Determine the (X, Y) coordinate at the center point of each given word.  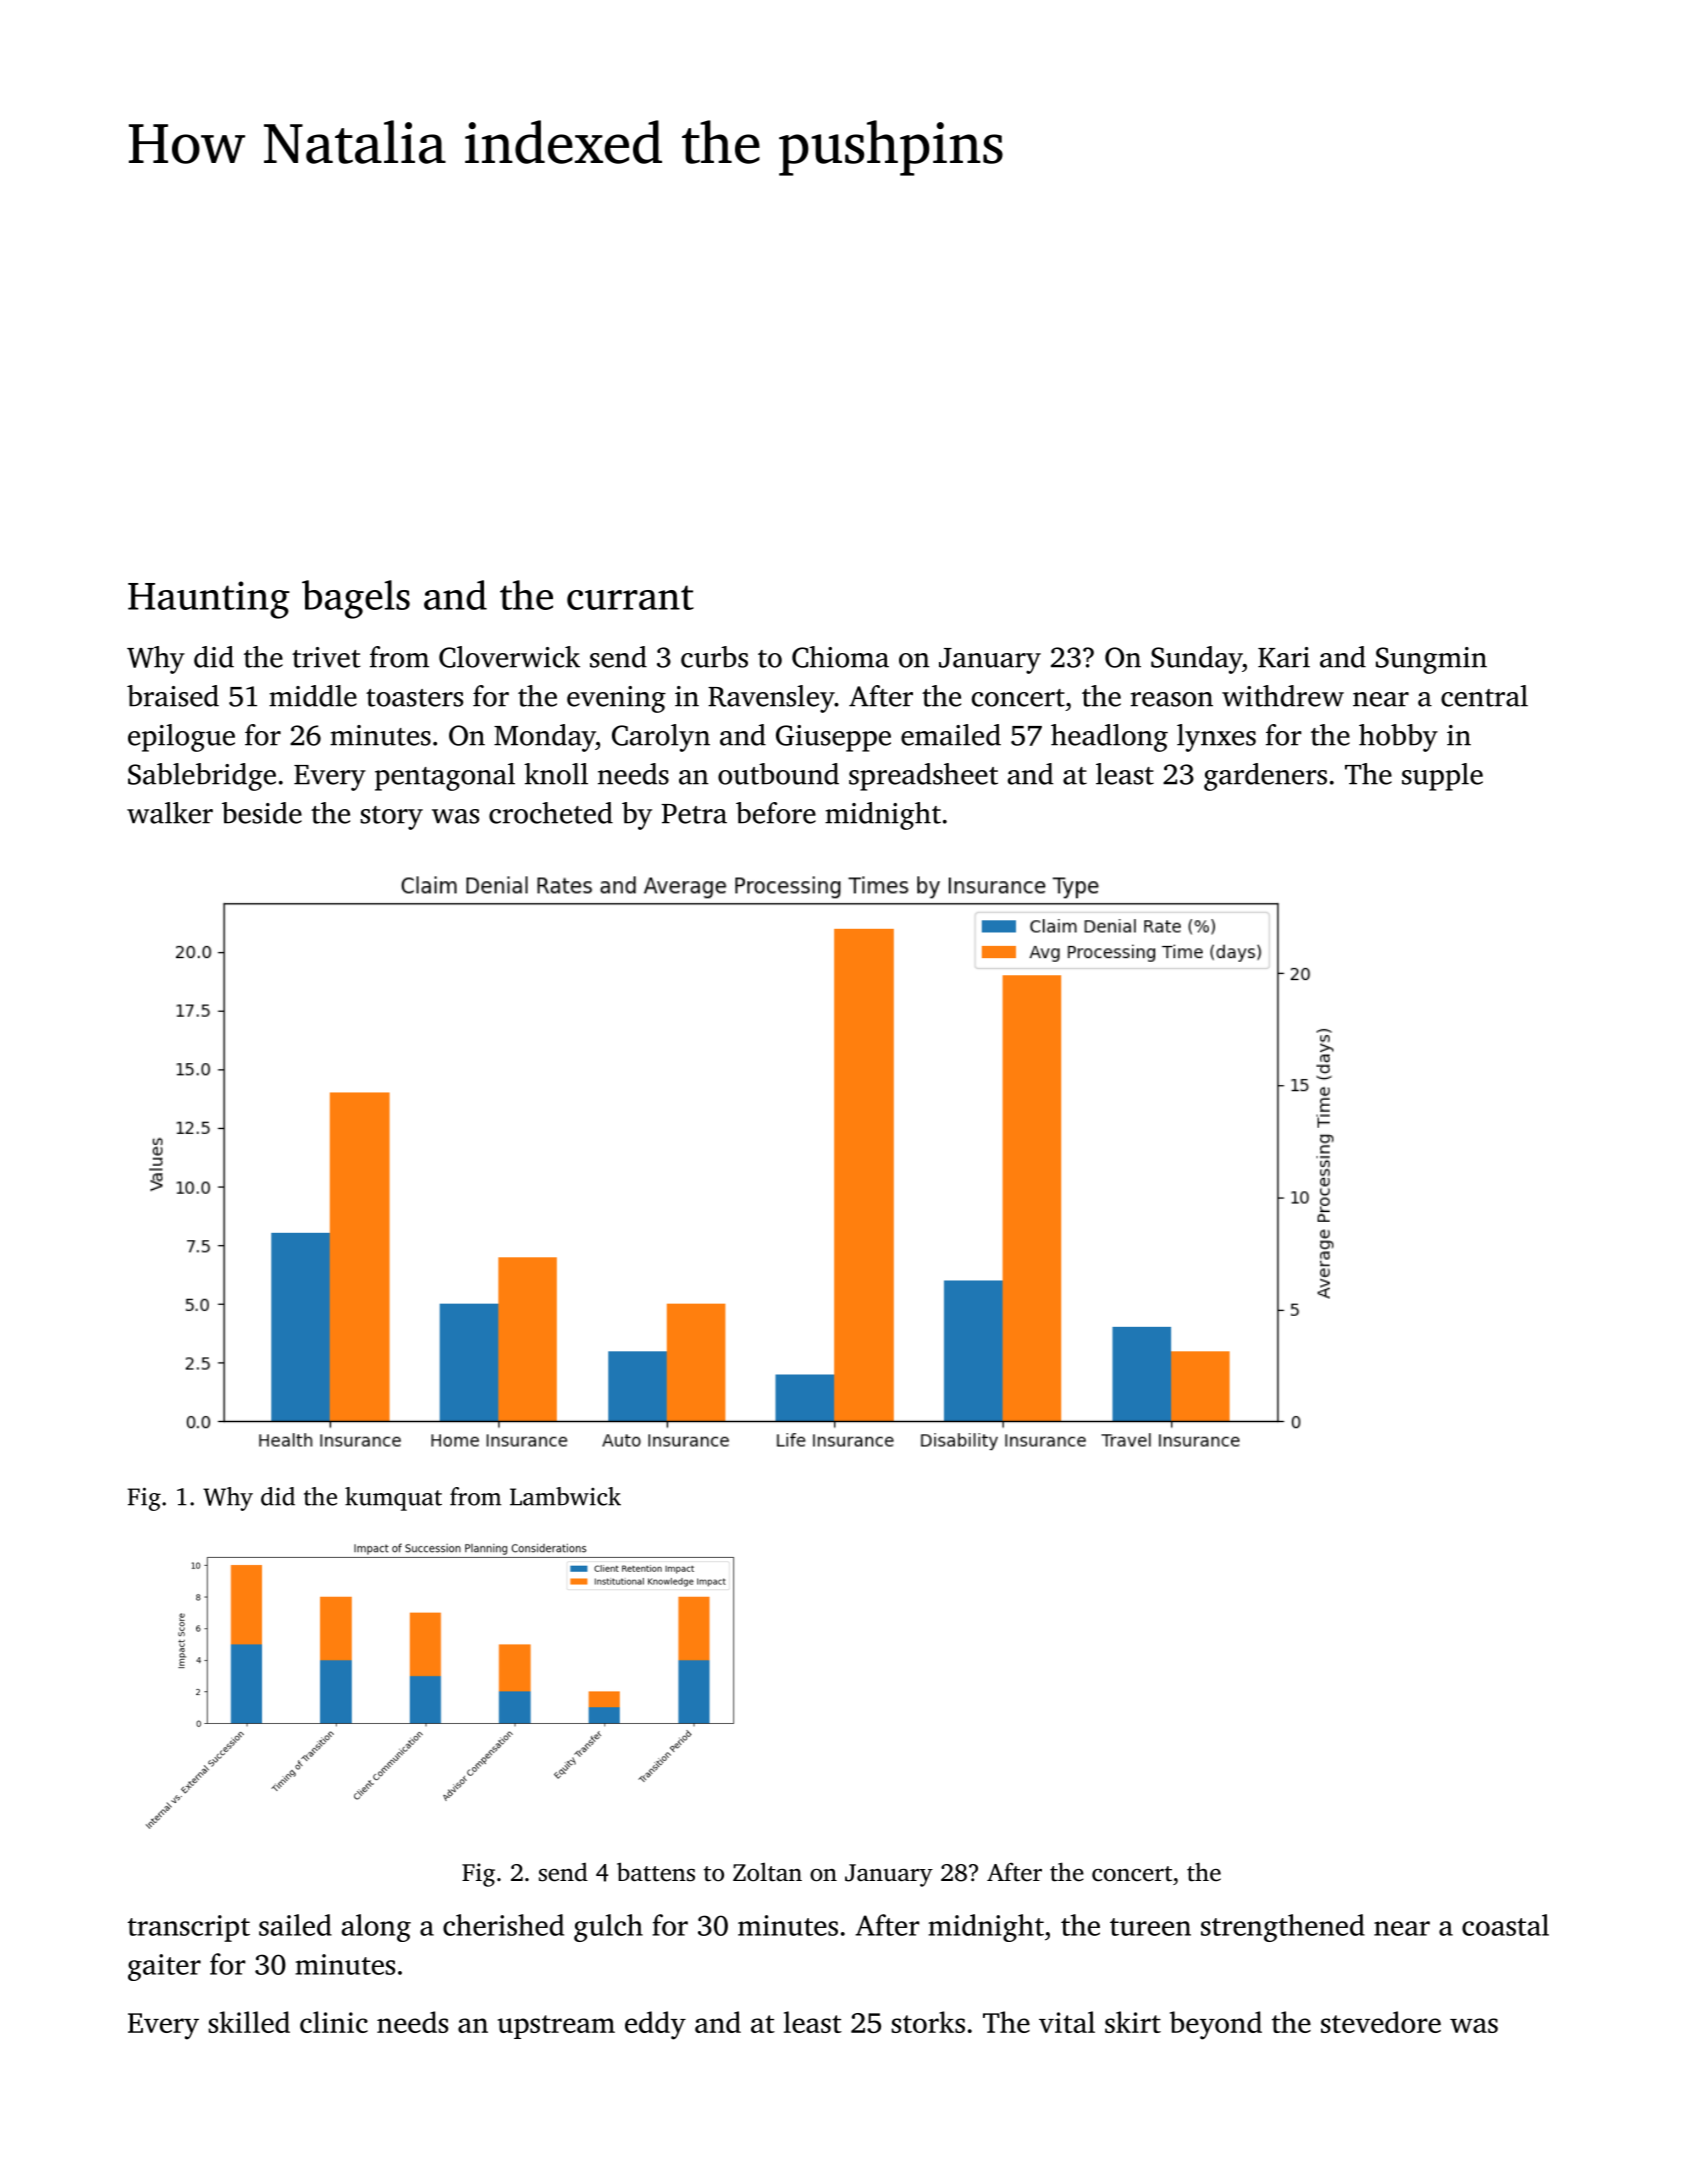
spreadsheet (923, 777)
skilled (249, 2022)
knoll (556, 774)
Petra (694, 814)
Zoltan (767, 1872)
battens (656, 1872)
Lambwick (565, 1496)
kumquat (393, 1499)
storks (928, 2022)
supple (1442, 777)
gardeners (1265, 777)
